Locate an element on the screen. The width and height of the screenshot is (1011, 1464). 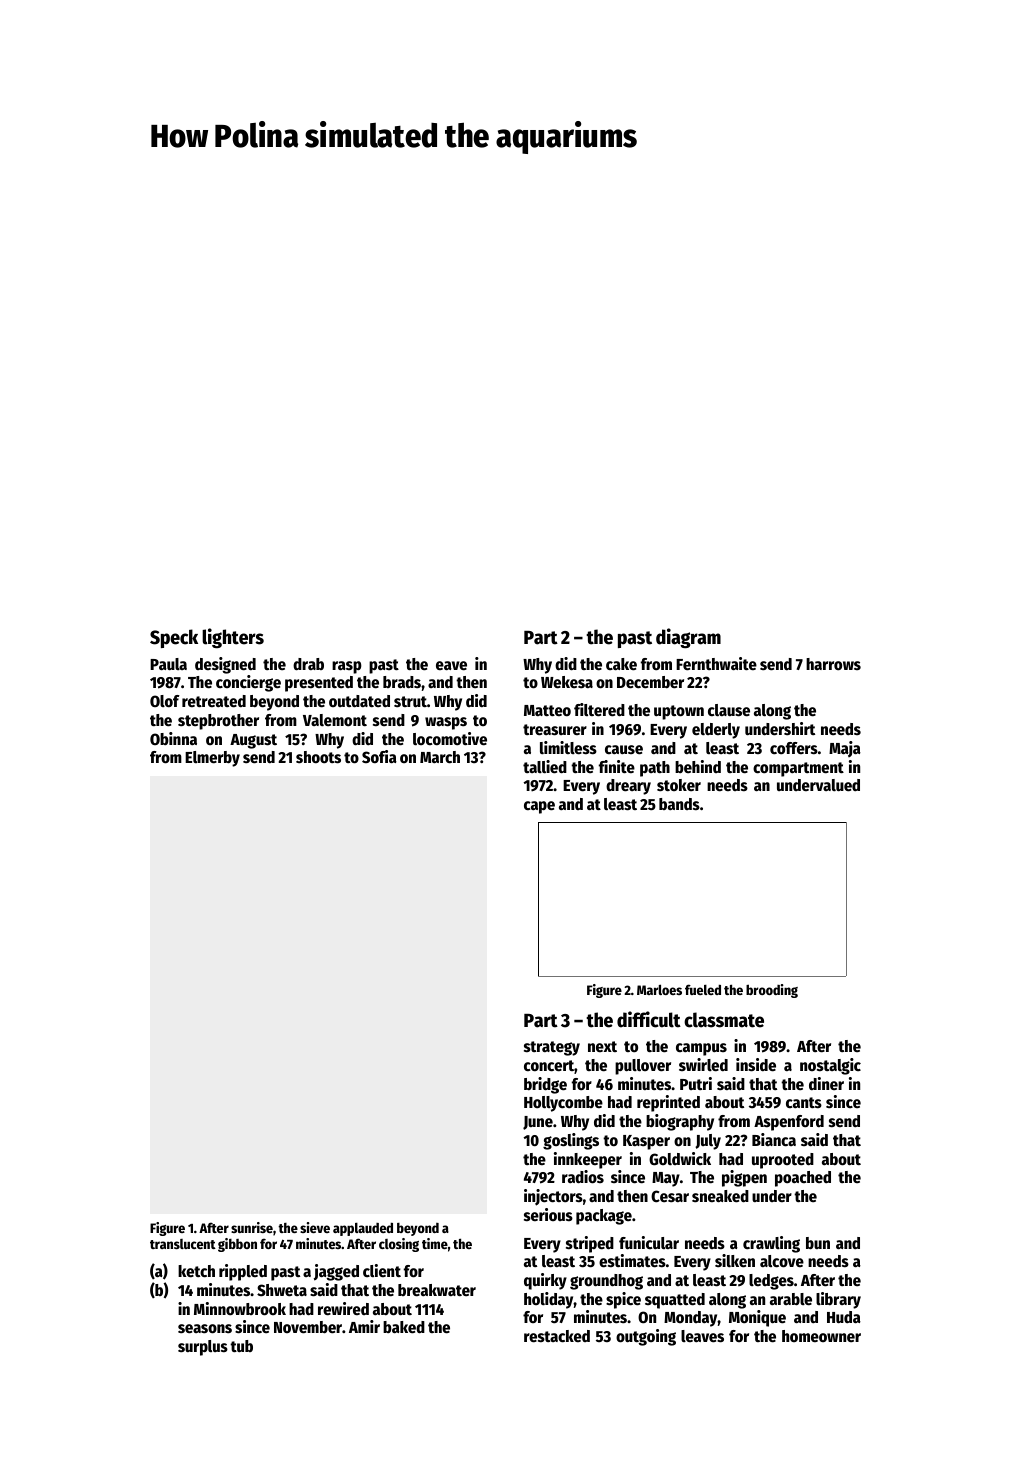
Wekesa is located at coordinates (567, 682).
